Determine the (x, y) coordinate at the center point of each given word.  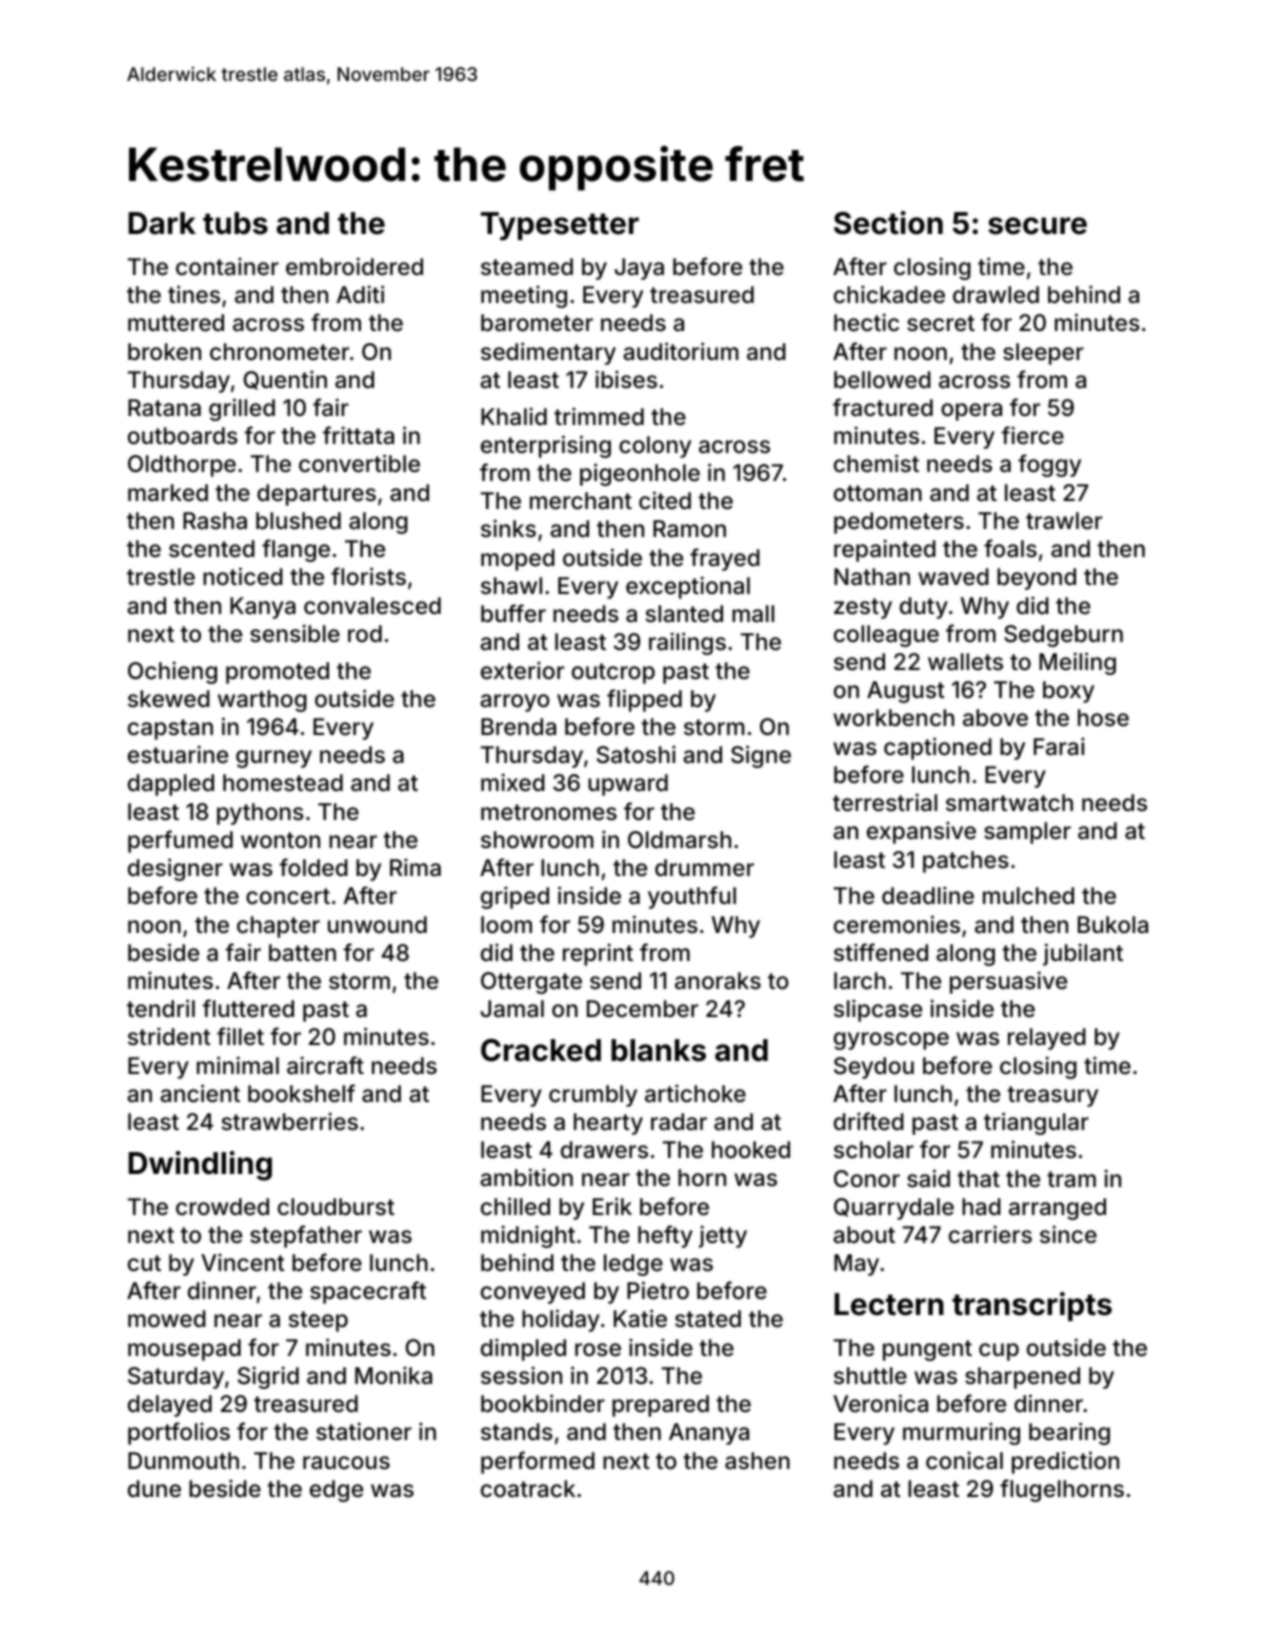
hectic (866, 322)
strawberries (290, 1121)
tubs (235, 223)
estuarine (178, 754)
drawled (996, 295)
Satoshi (636, 754)
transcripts (1032, 1306)
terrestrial (885, 802)
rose (598, 1350)
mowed (167, 1319)
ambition (526, 1177)
